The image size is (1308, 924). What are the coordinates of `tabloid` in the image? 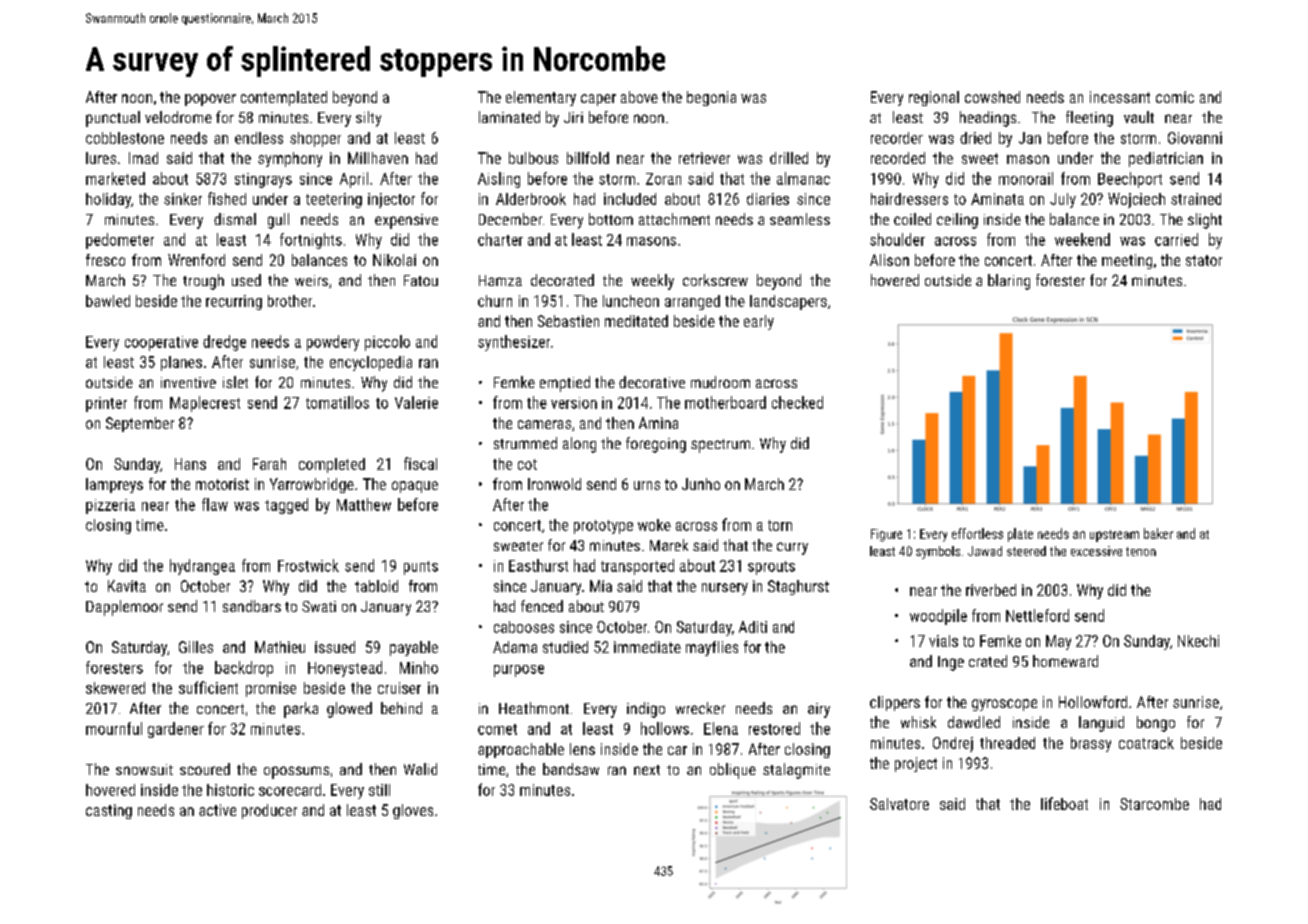 It's located at (376, 586).
